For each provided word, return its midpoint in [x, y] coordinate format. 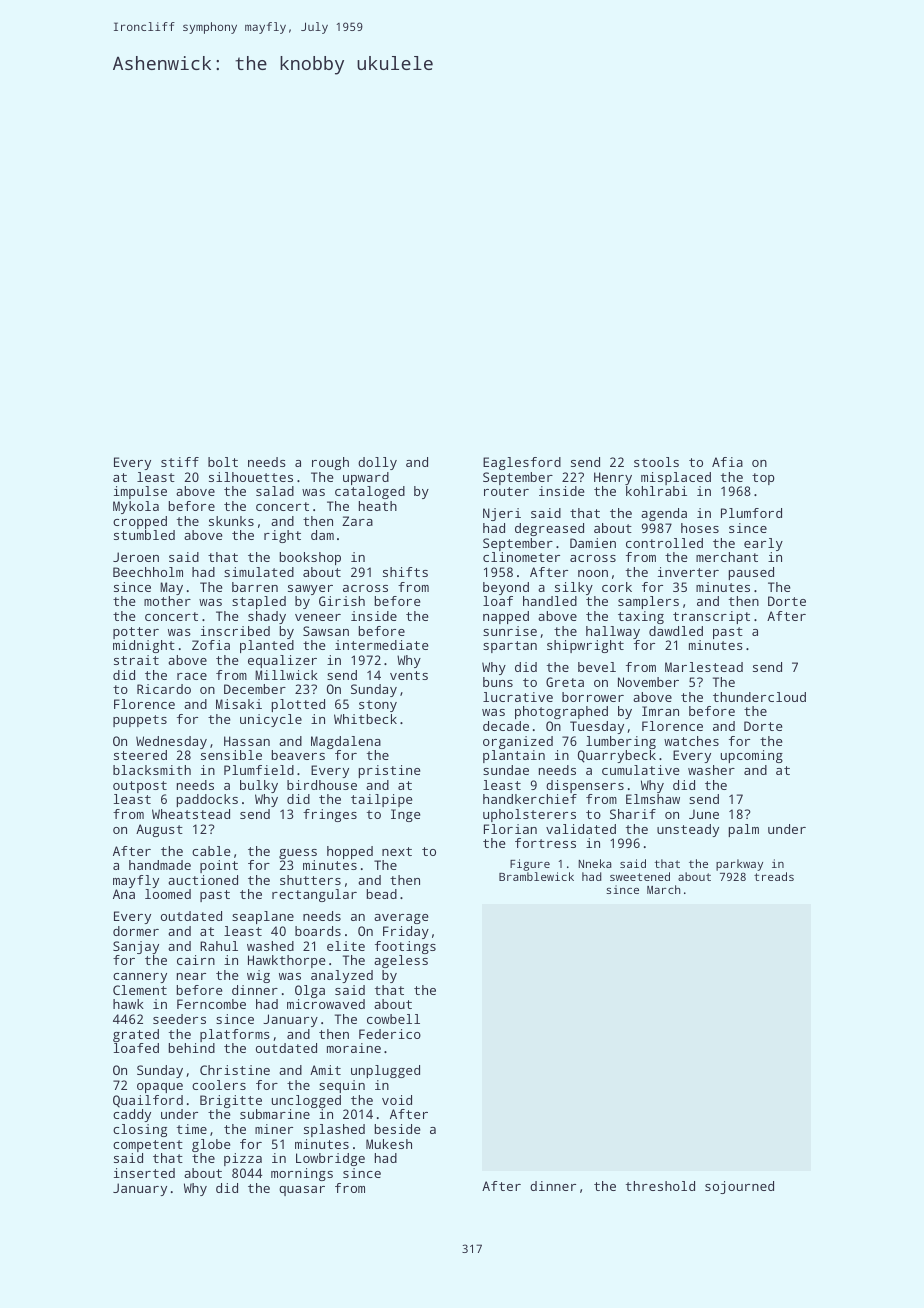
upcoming [752, 756]
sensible [231, 755]
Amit [325, 1070]
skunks [231, 521]
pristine [389, 771]
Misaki [239, 704]
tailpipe [381, 800]
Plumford [751, 513]
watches [691, 741]
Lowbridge [330, 1159]
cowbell [393, 1019]
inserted [144, 1173]
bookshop [310, 558]
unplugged [385, 1071]
